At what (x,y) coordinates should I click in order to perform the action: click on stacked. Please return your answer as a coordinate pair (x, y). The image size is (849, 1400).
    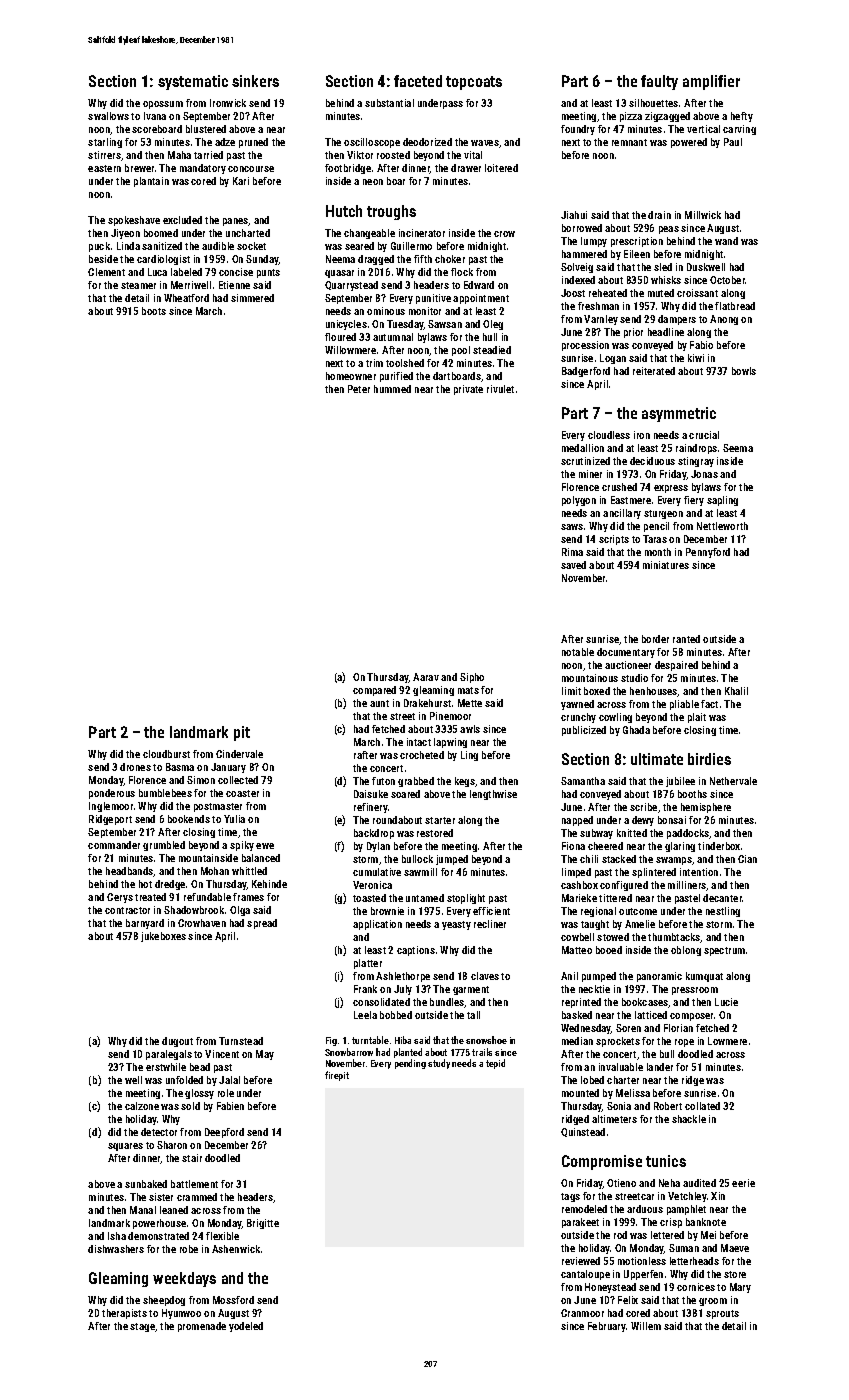
    Looking at the image, I should click on (619, 859).
